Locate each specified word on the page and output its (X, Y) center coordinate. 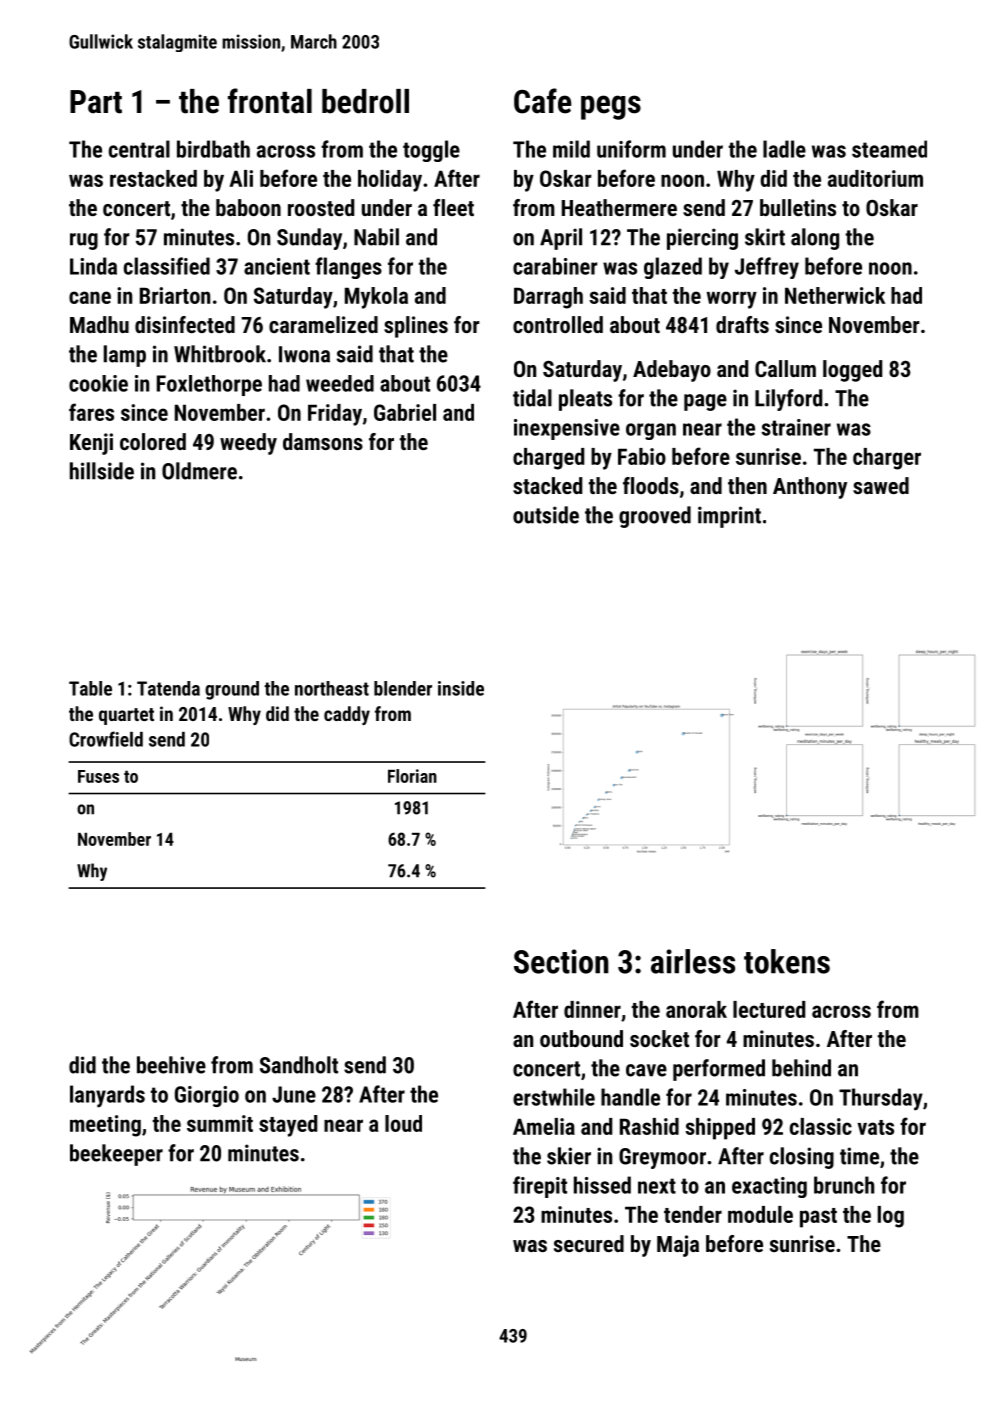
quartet (126, 716)
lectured (769, 1009)
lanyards (107, 1096)
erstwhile (554, 1097)
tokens (787, 961)
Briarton (175, 295)
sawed (881, 485)
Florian (412, 776)
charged (548, 459)
